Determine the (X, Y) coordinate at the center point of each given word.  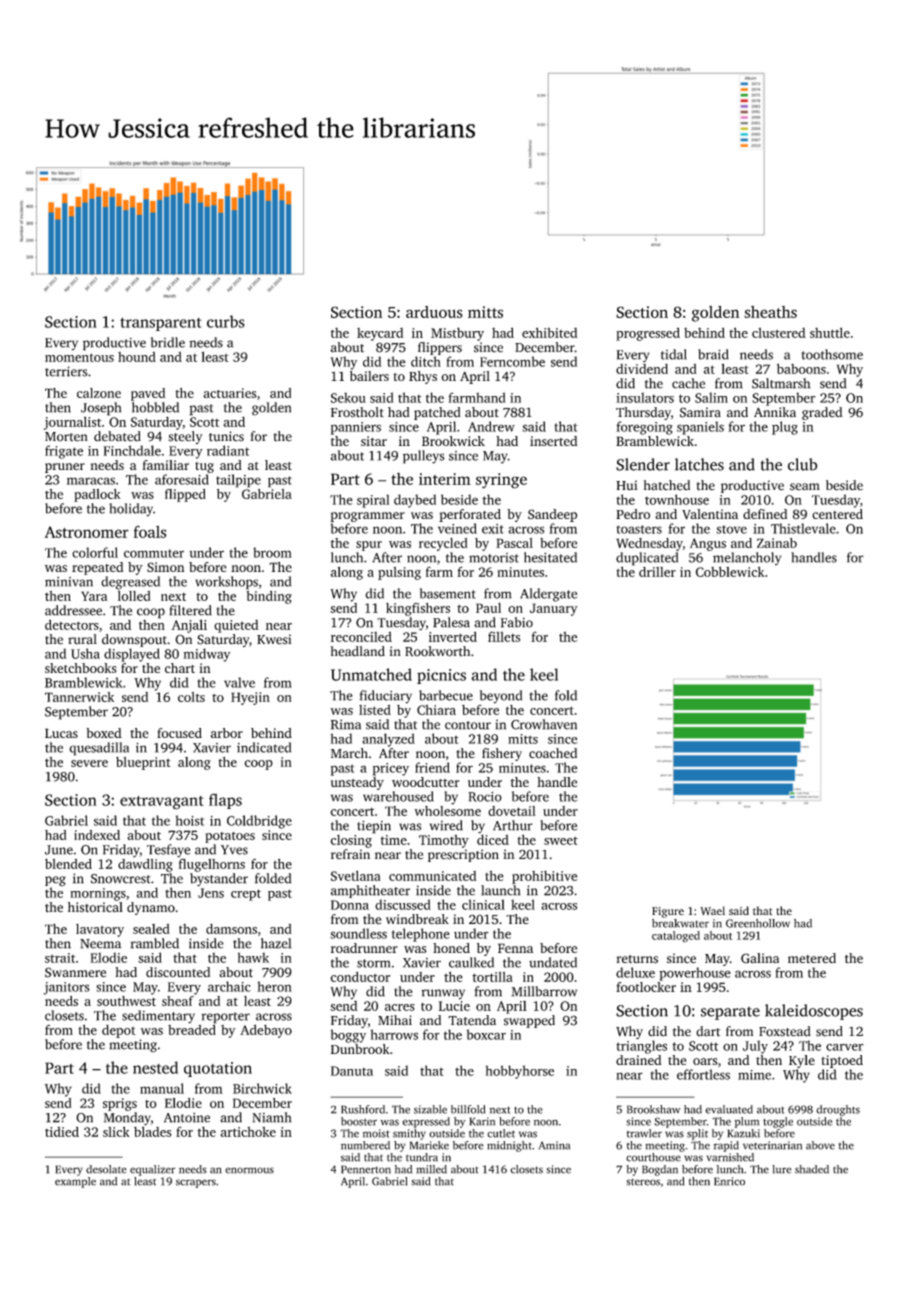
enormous (249, 1170)
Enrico (729, 1181)
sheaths (770, 312)
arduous (434, 312)
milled (431, 1169)
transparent (161, 324)
